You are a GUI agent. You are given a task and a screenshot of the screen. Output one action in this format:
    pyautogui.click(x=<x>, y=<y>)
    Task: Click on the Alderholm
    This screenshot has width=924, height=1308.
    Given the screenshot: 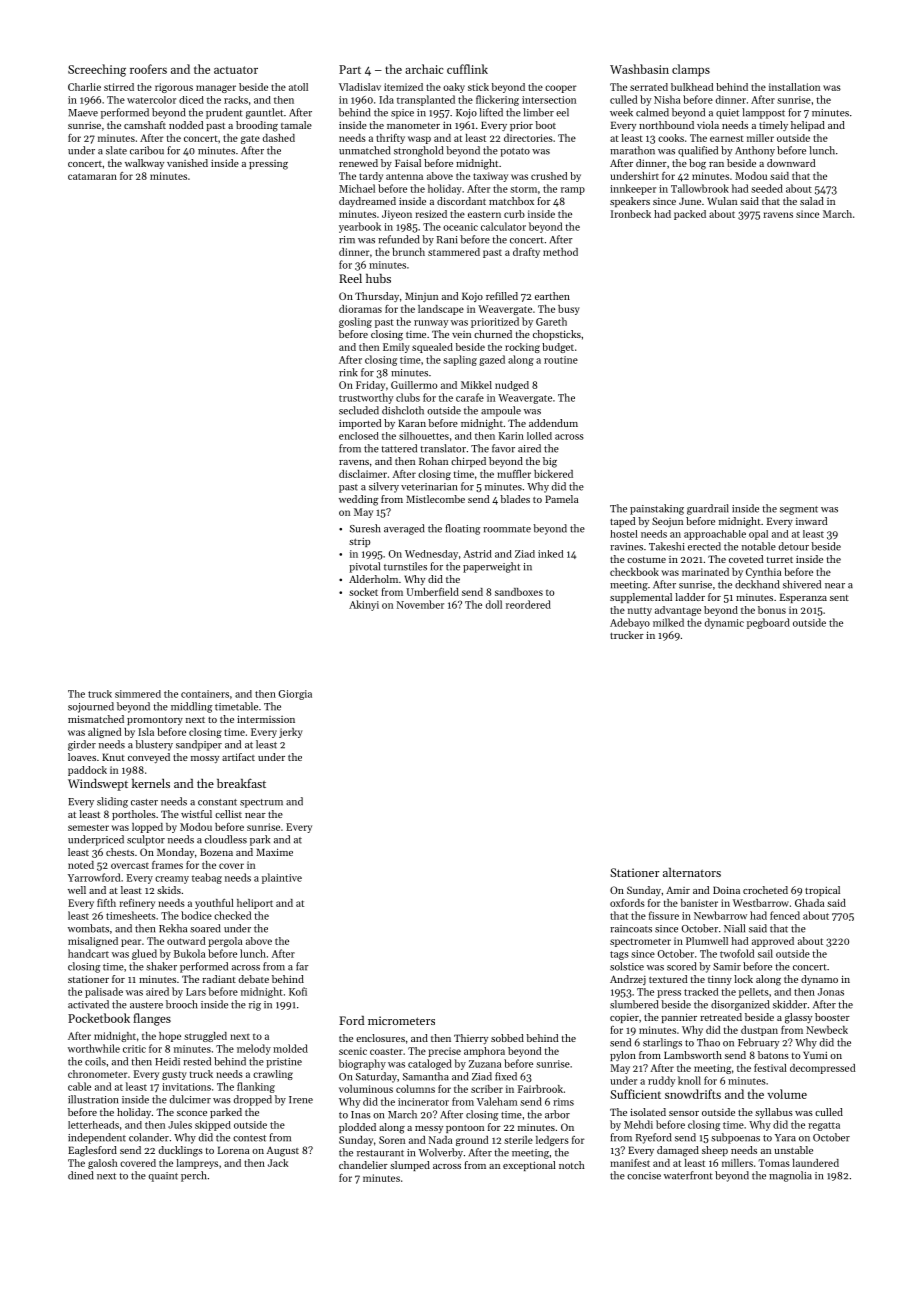 What is the action you would take?
    pyautogui.click(x=373, y=579)
